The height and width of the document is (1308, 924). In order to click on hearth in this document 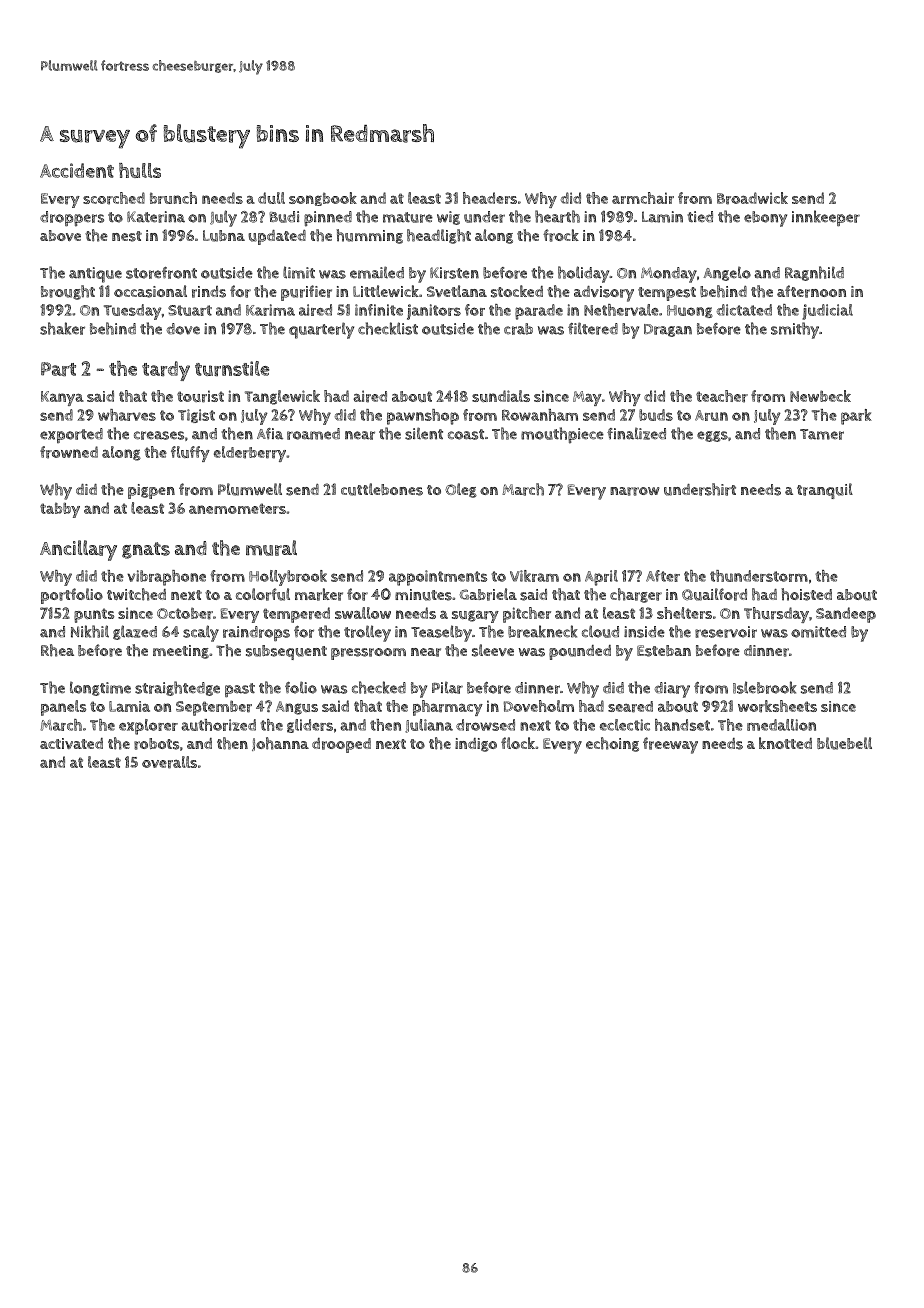, I will do `click(557, 216)`.
